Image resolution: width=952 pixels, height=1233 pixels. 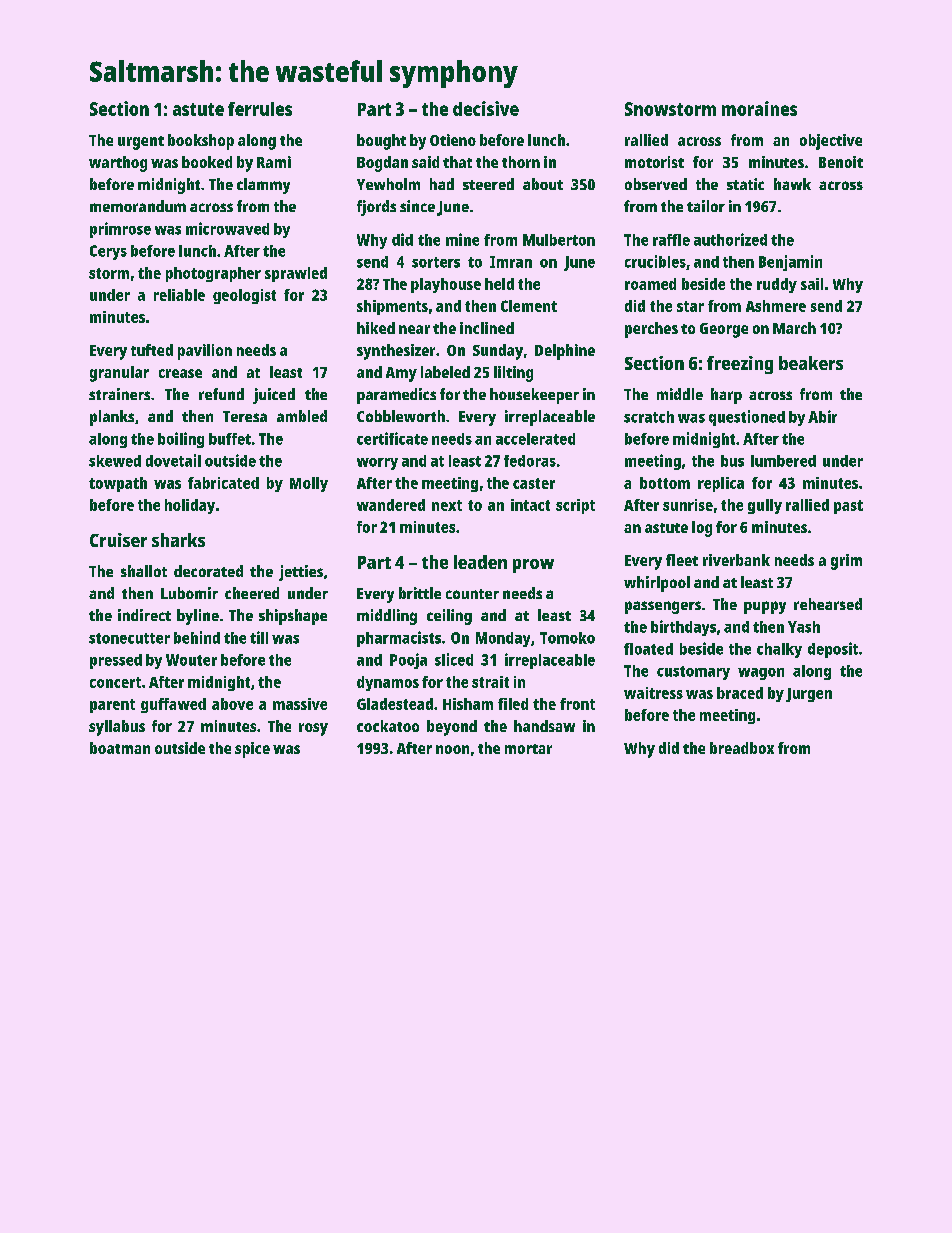 What do you see at coordinates (173, 460) in the screenshot?
I see `dovetail` at bounding box center [173, 460].
